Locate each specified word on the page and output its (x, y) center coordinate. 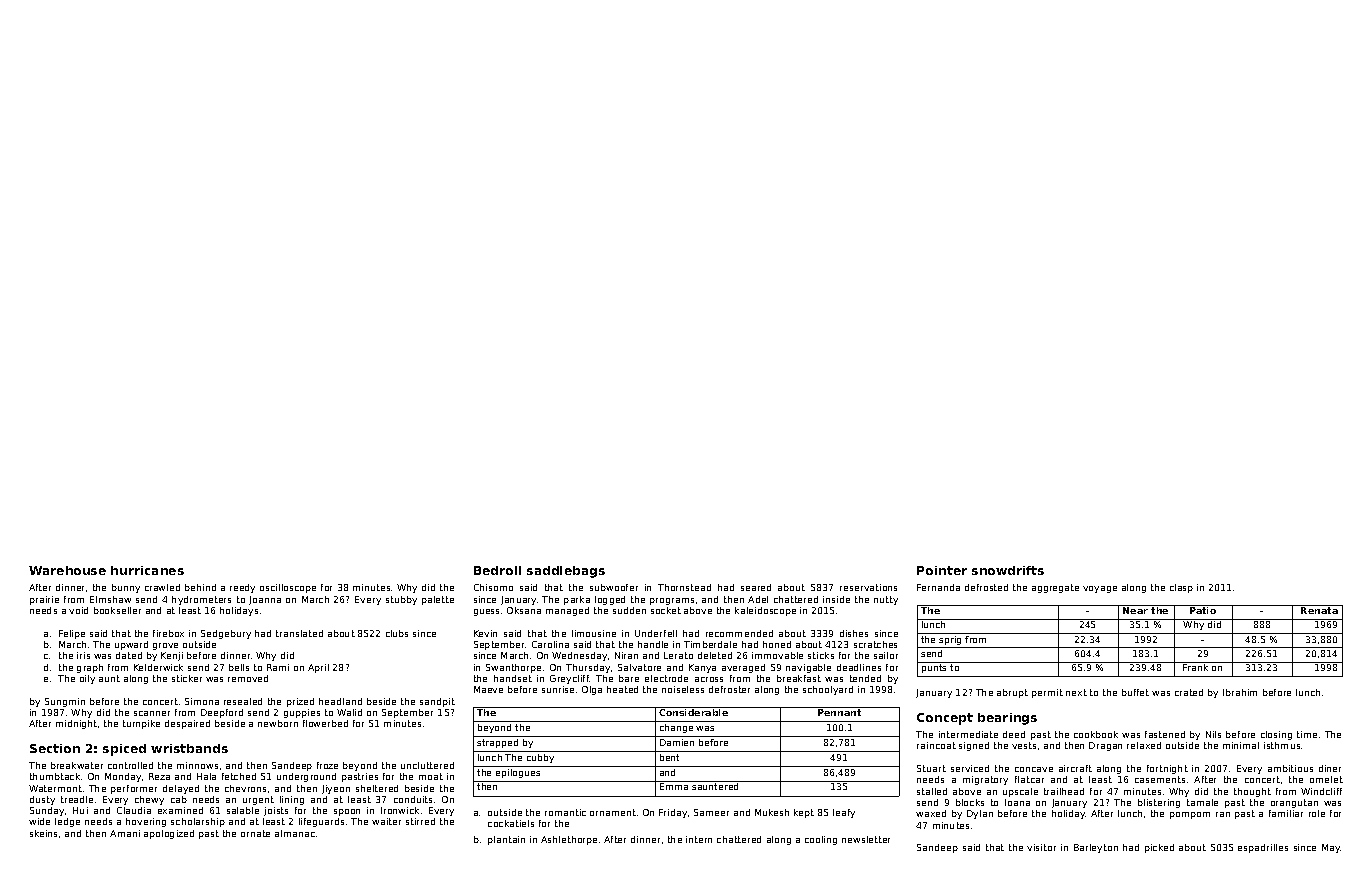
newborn (278, 723)
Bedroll (497, 570)
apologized (169, 834)
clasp (1181, 588)
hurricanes (147, 570)
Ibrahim (1240, 692)
